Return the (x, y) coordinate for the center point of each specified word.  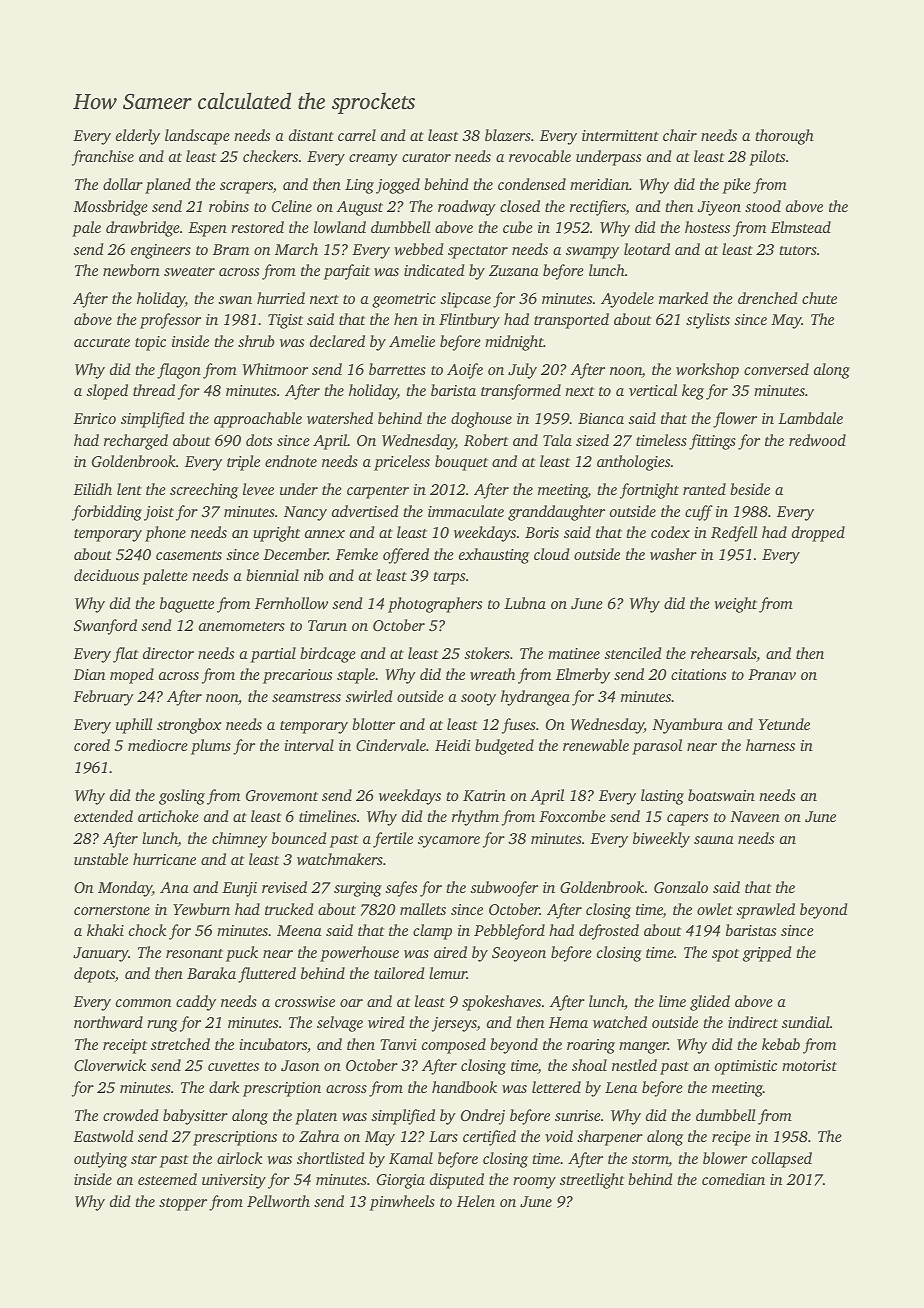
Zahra (319, 1136)
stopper (183, 1204)
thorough (784, 137)
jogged (398, 186)
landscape (197, 137)
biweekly (661, 840)
